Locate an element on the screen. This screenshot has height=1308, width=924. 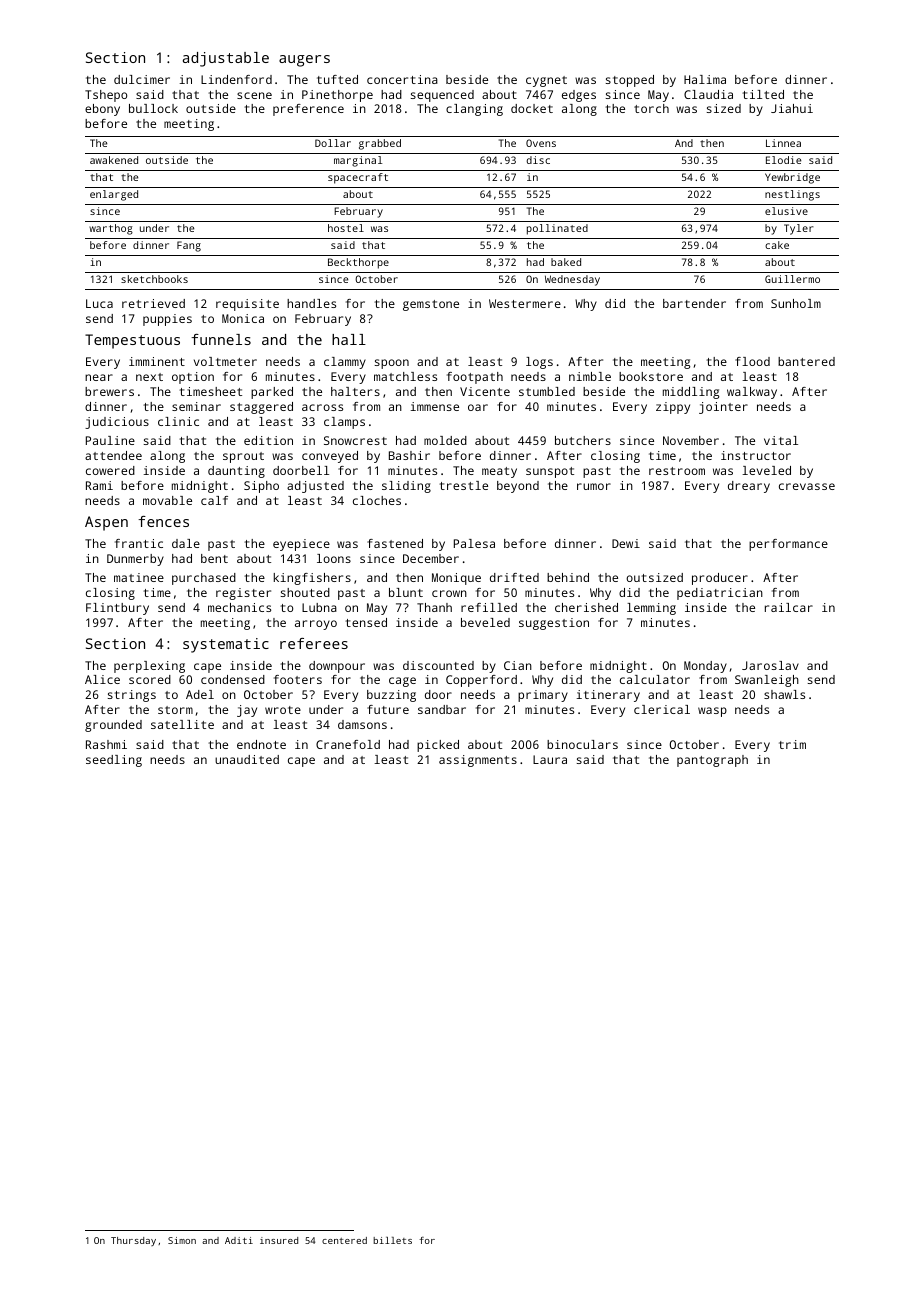
billets is located at coordinates (392, 1240).
